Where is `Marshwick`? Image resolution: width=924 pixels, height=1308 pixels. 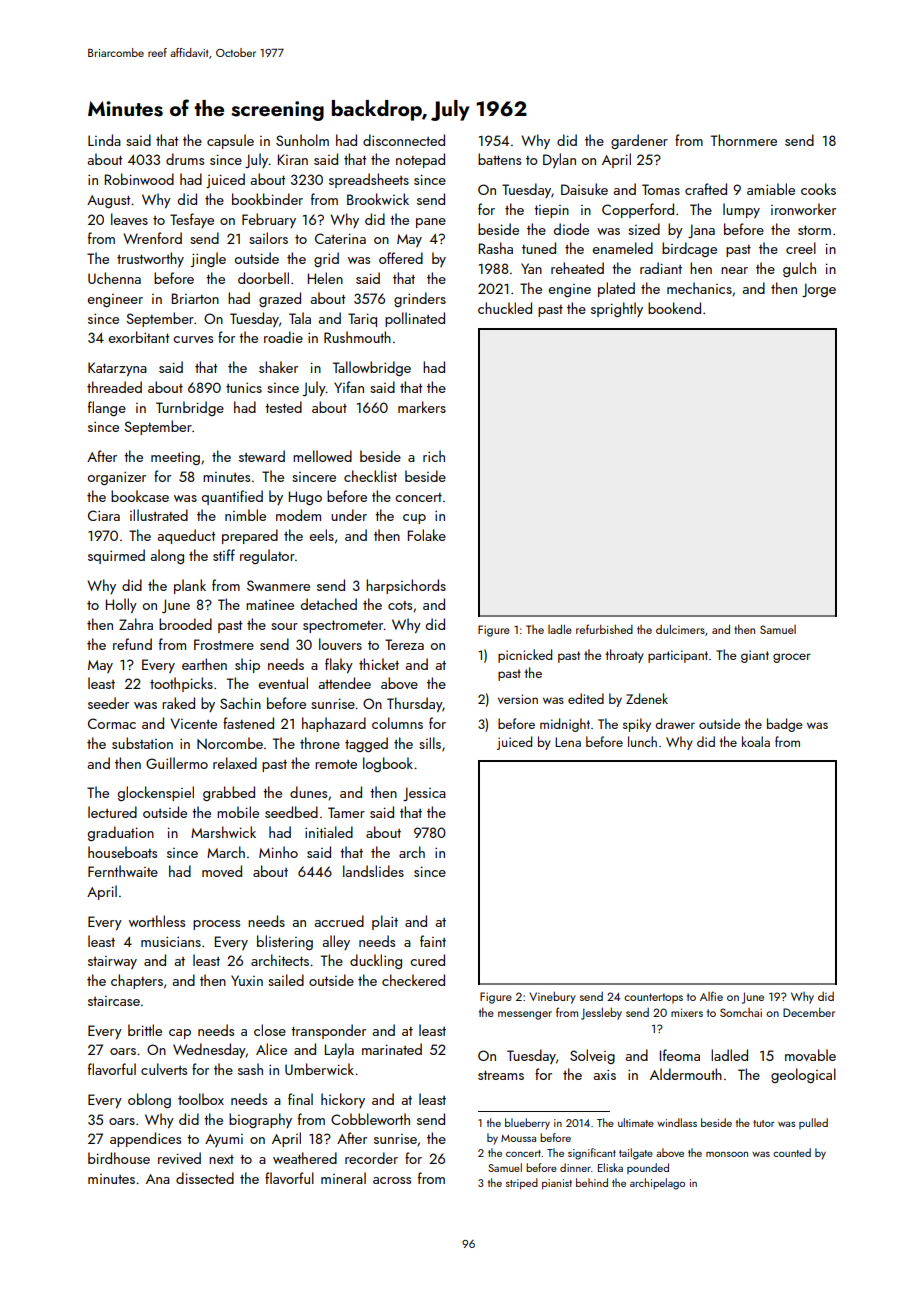 Marshwick is located at coordinates (223, 832).
